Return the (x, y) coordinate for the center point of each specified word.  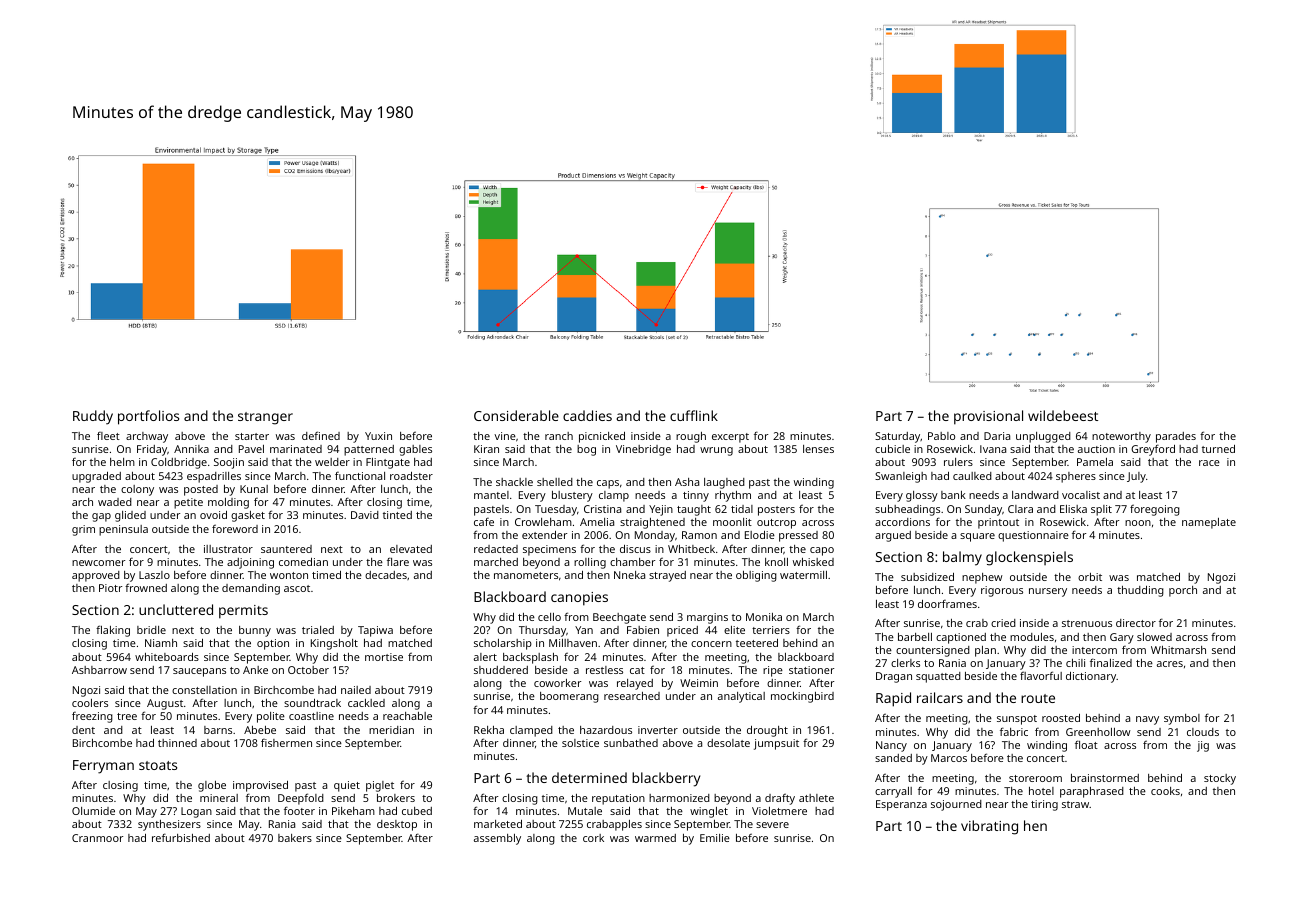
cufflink (694, 415)
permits (243, 612)
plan (985, 651)
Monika (764, 617)
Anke (255, 670)
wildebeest (1063, 415)
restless (604, 670)
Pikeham (353, 811)
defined (321, 435)
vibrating (989, 827)
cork (593, 838)
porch (1183, 591)
